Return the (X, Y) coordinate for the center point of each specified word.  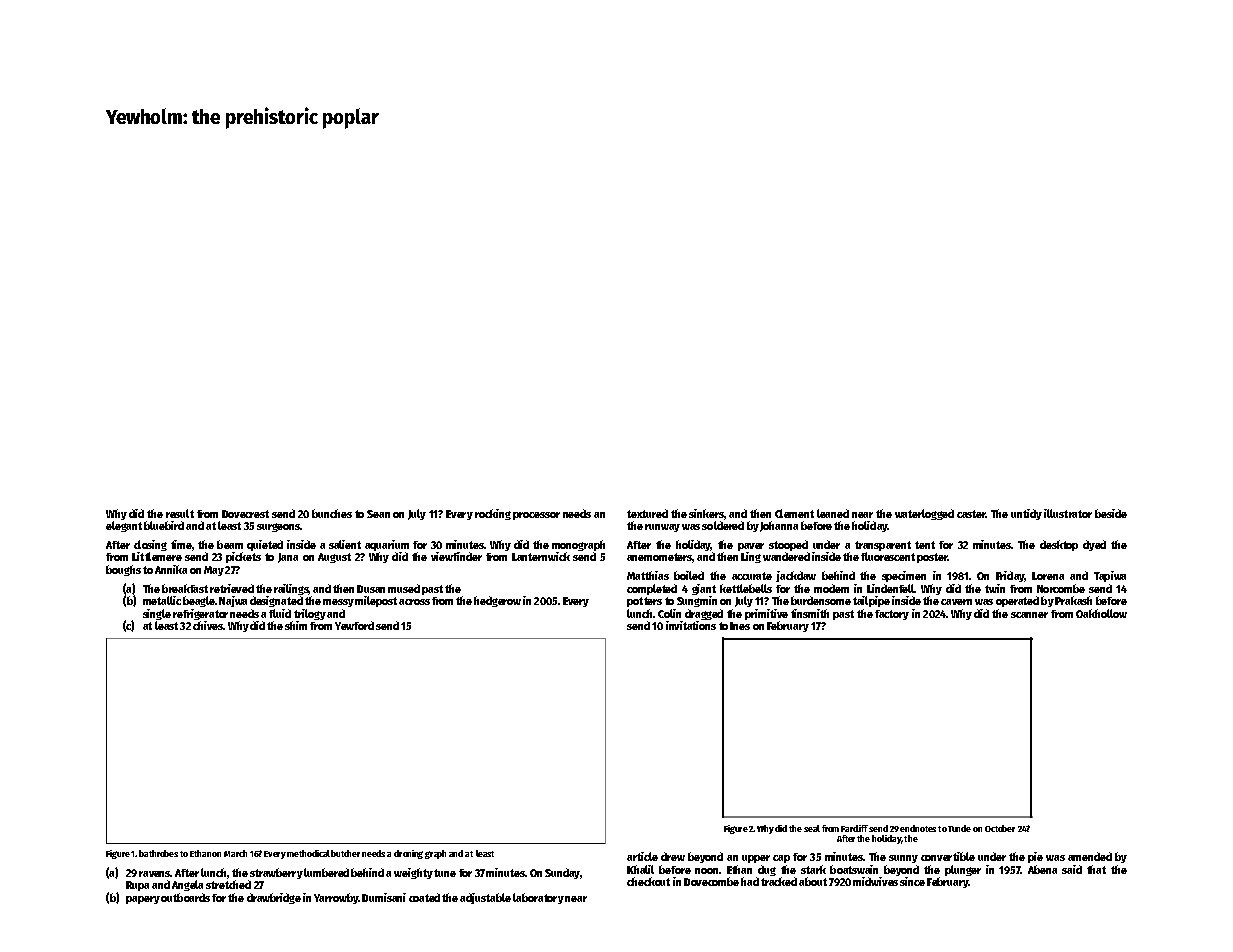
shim (296, 625)
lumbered (326, 872)
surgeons (278, 527)
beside (1111, 513)
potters (644, 602)
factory (892, 615)
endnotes (918, 828)
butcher (345, 853)
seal (812, 828)
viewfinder (456, 556)
